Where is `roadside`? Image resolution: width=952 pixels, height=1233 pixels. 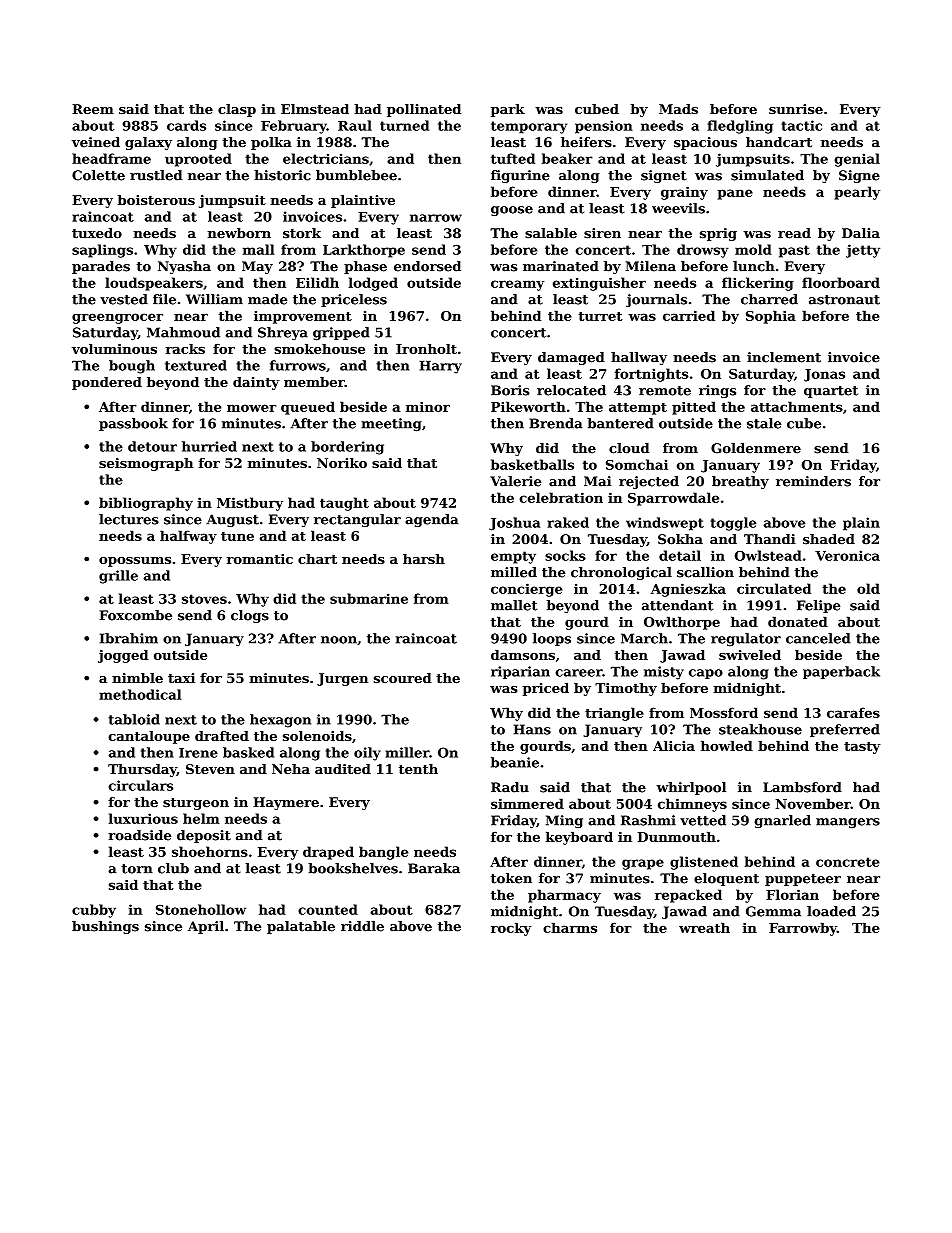 roadside is located at coordinates (139, 835).
